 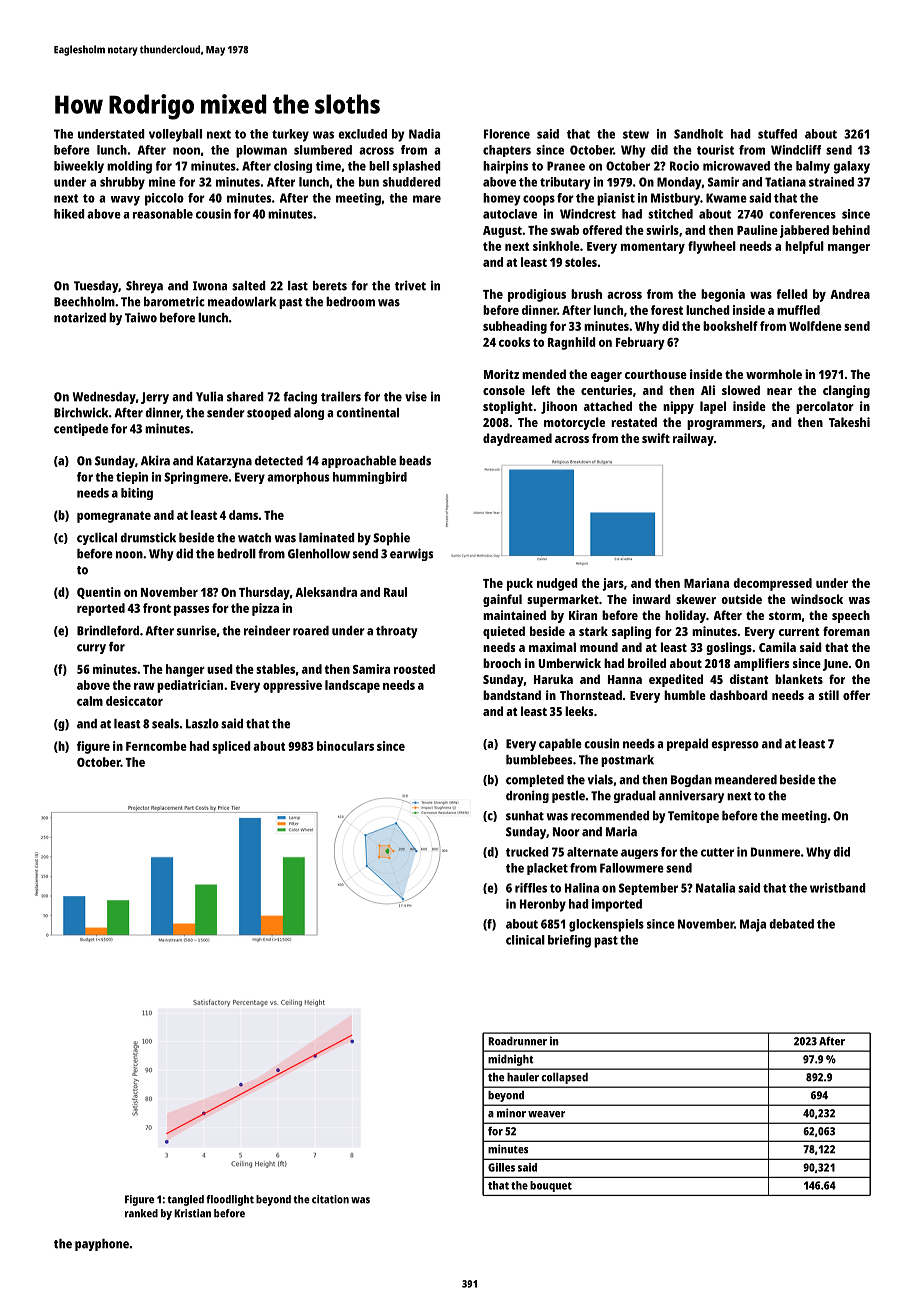 What do you see at coordinates (527, 852) in the screenshot?
I see `trucked` at bounding box center [527, 852].
